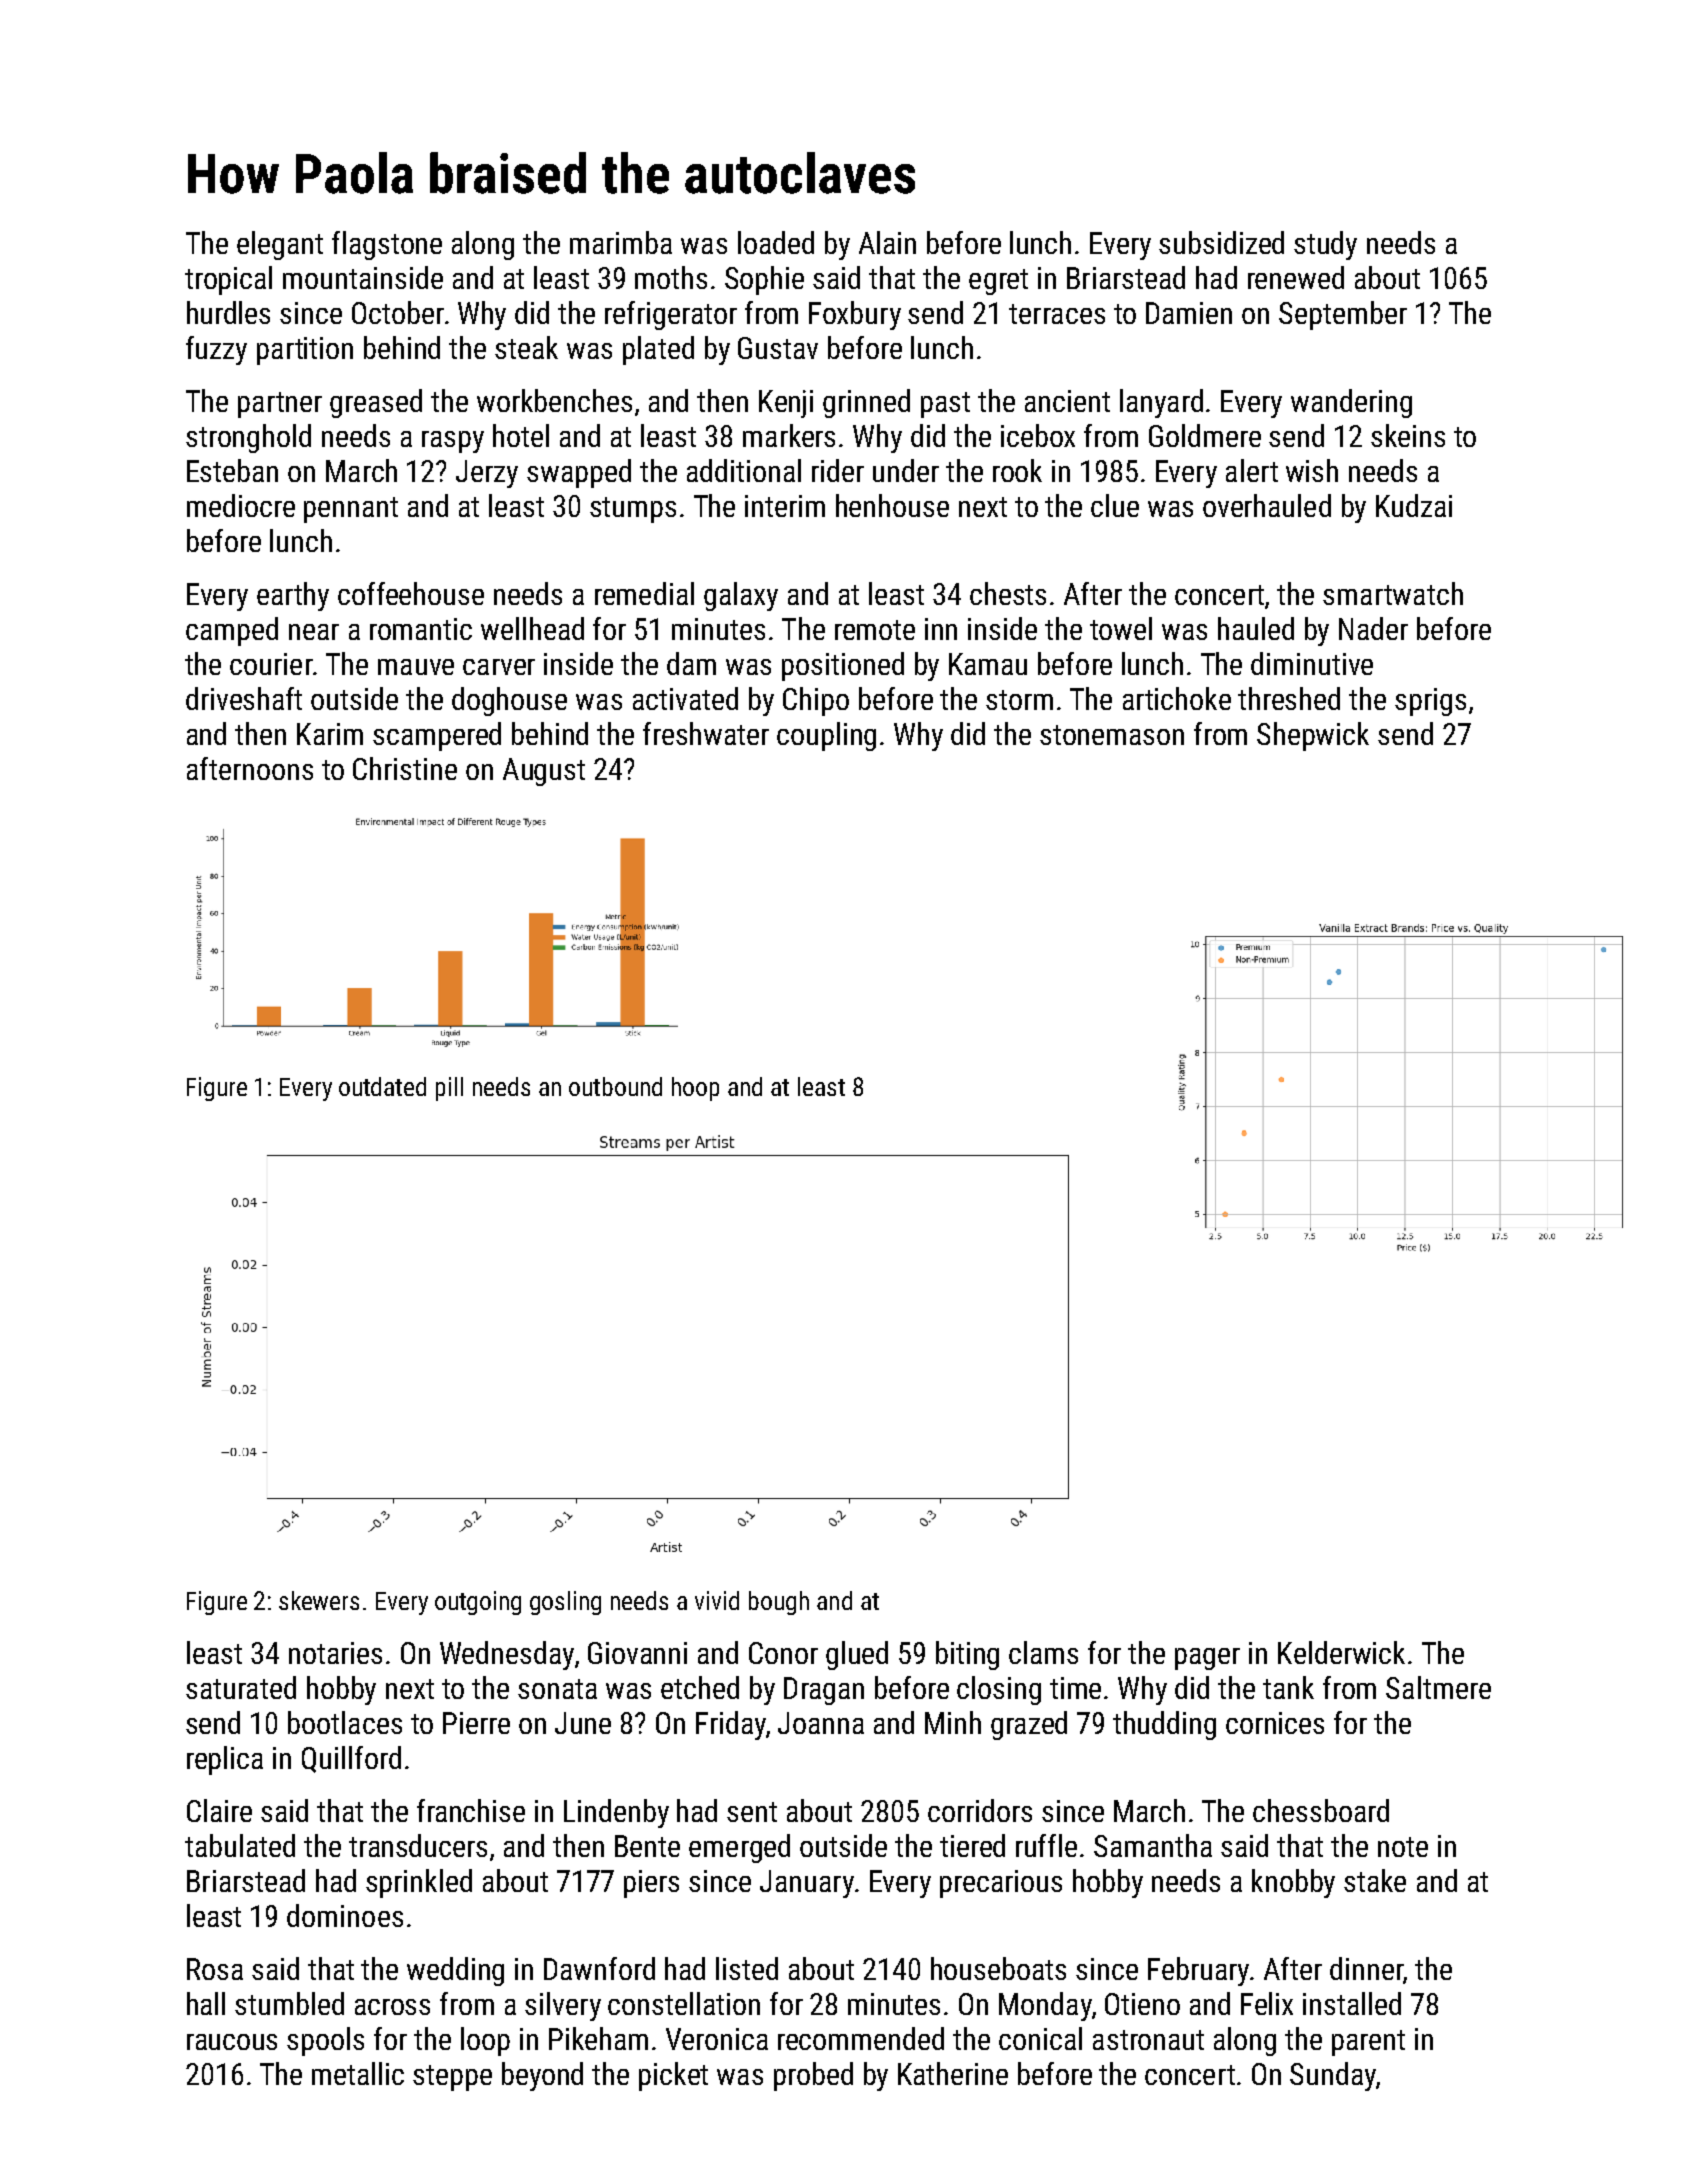 This screenshot has width=1683, height=2178. What do you see at coordinates (695, 1089) in the screenshot?
I see `hoop` at bounding box center [695, 1089].
